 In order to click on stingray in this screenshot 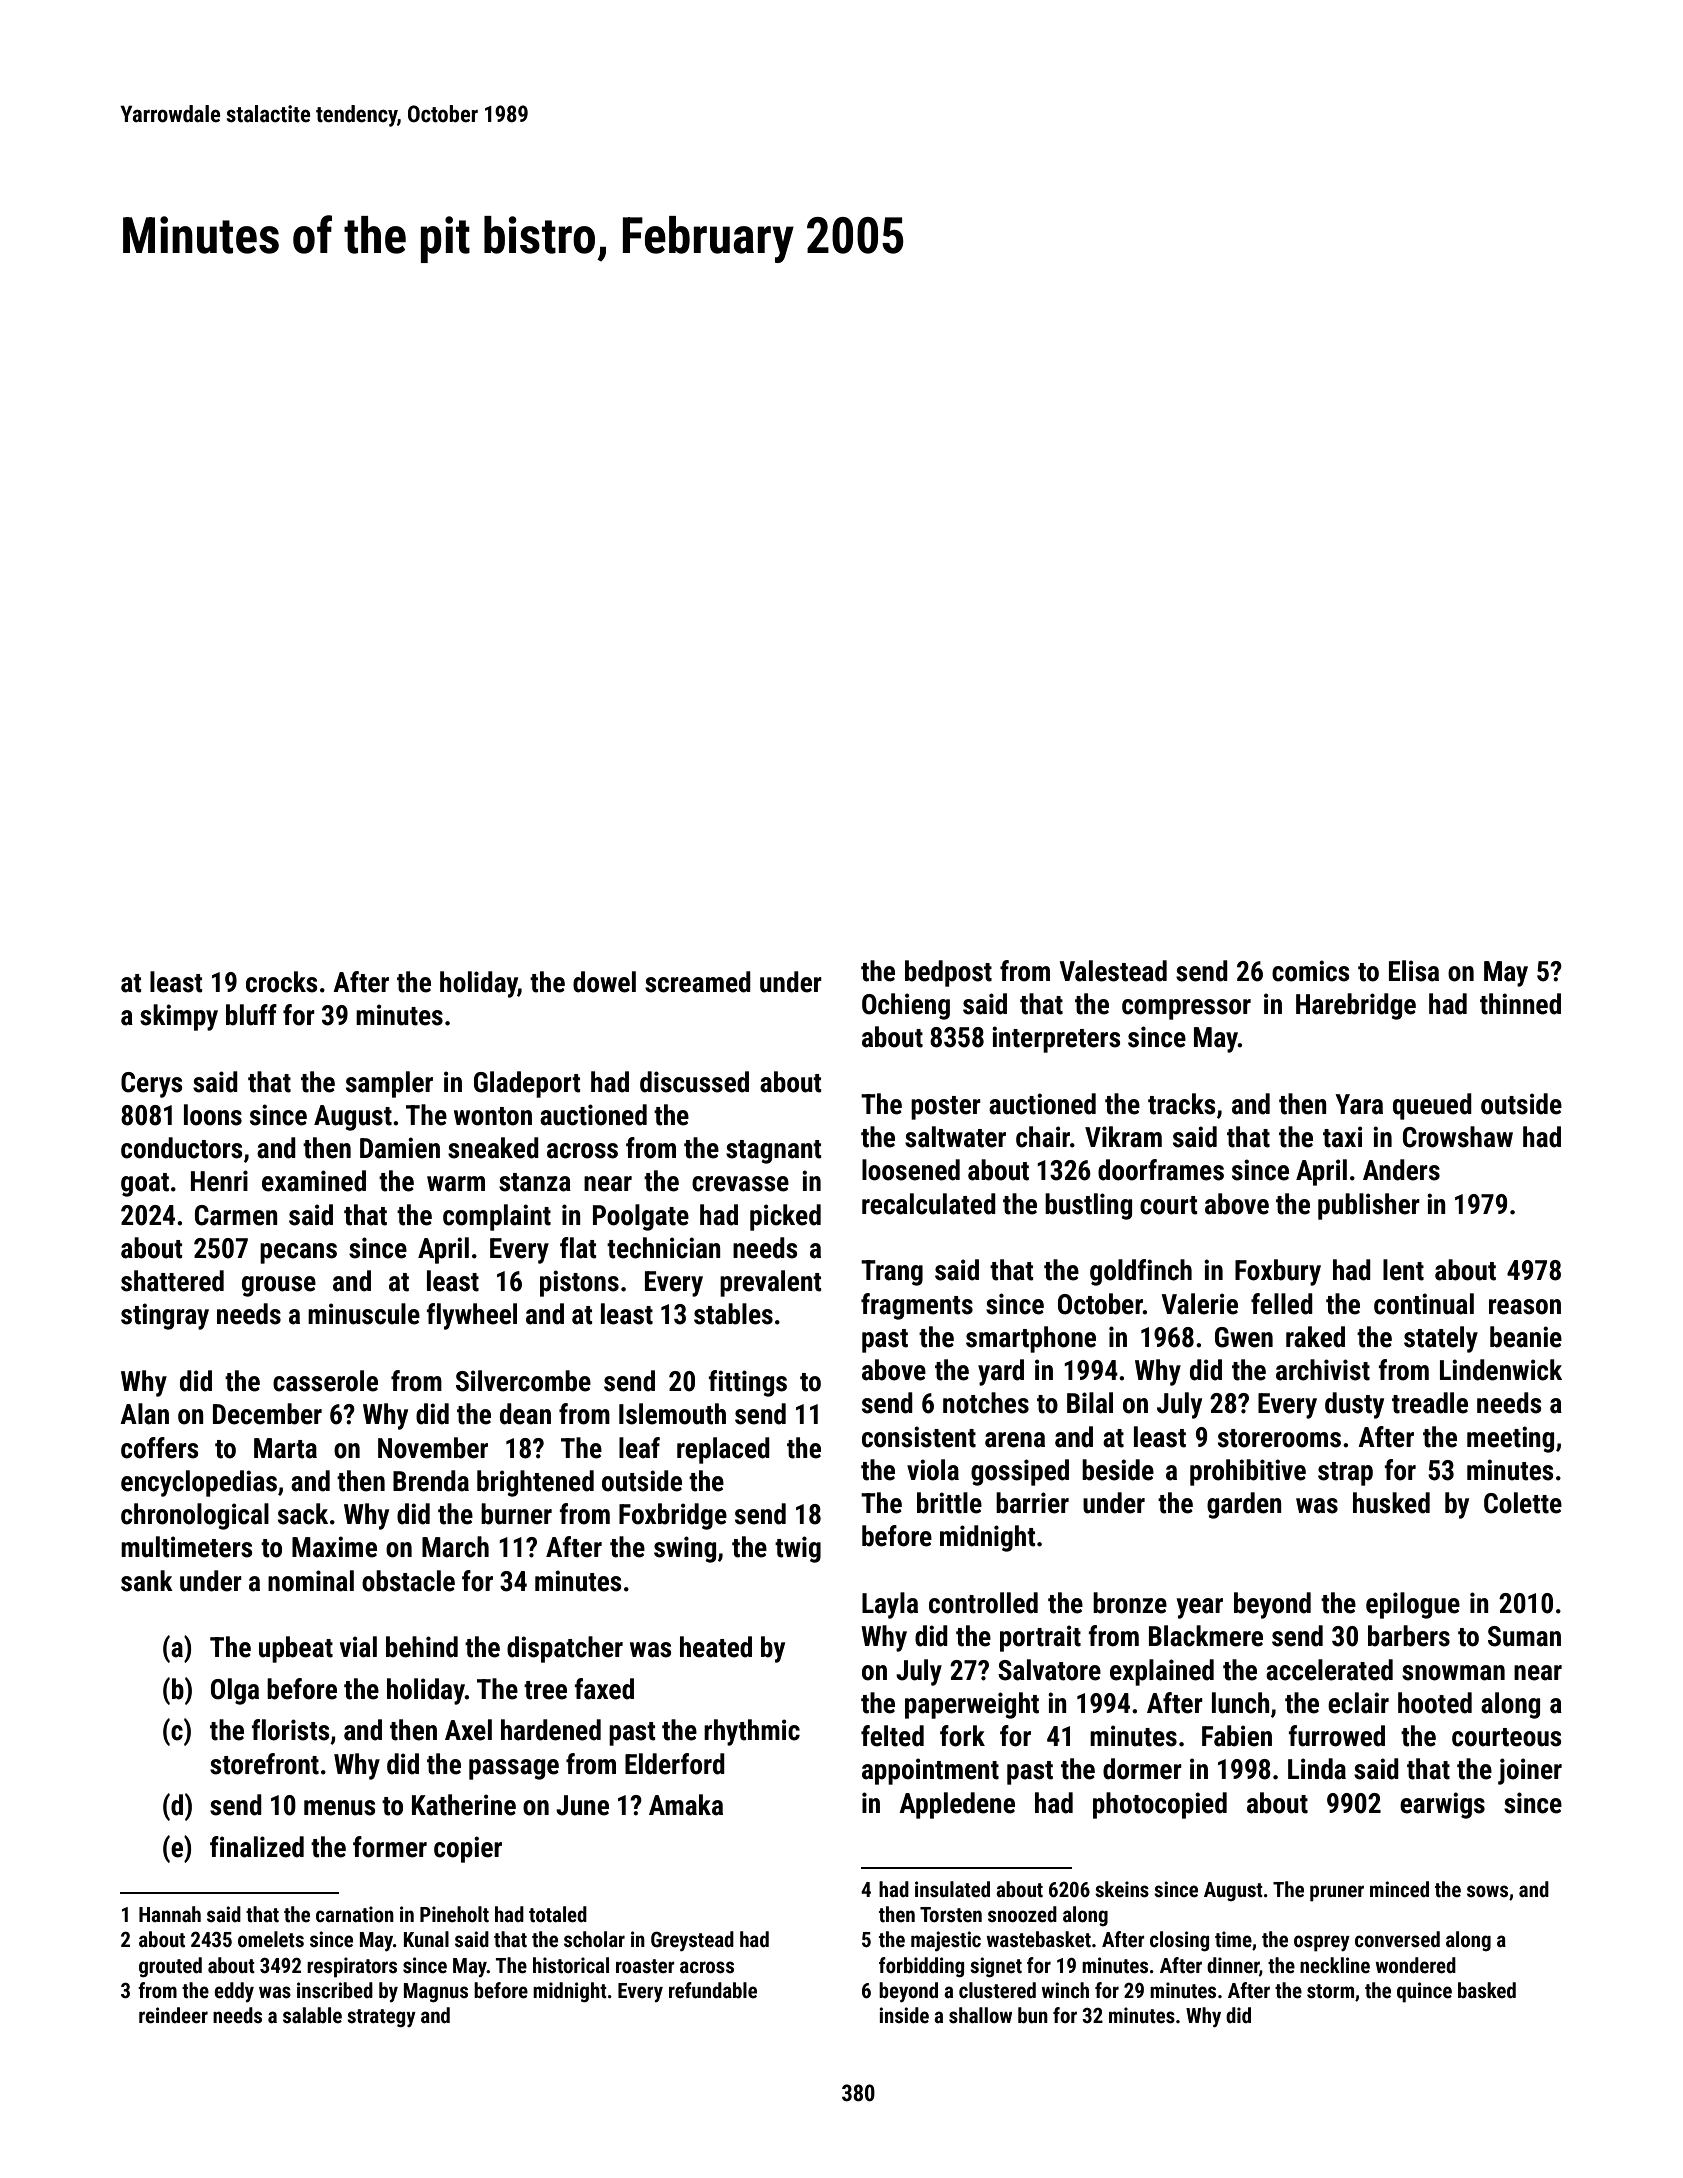, I will do `click(165, 1316)`.
